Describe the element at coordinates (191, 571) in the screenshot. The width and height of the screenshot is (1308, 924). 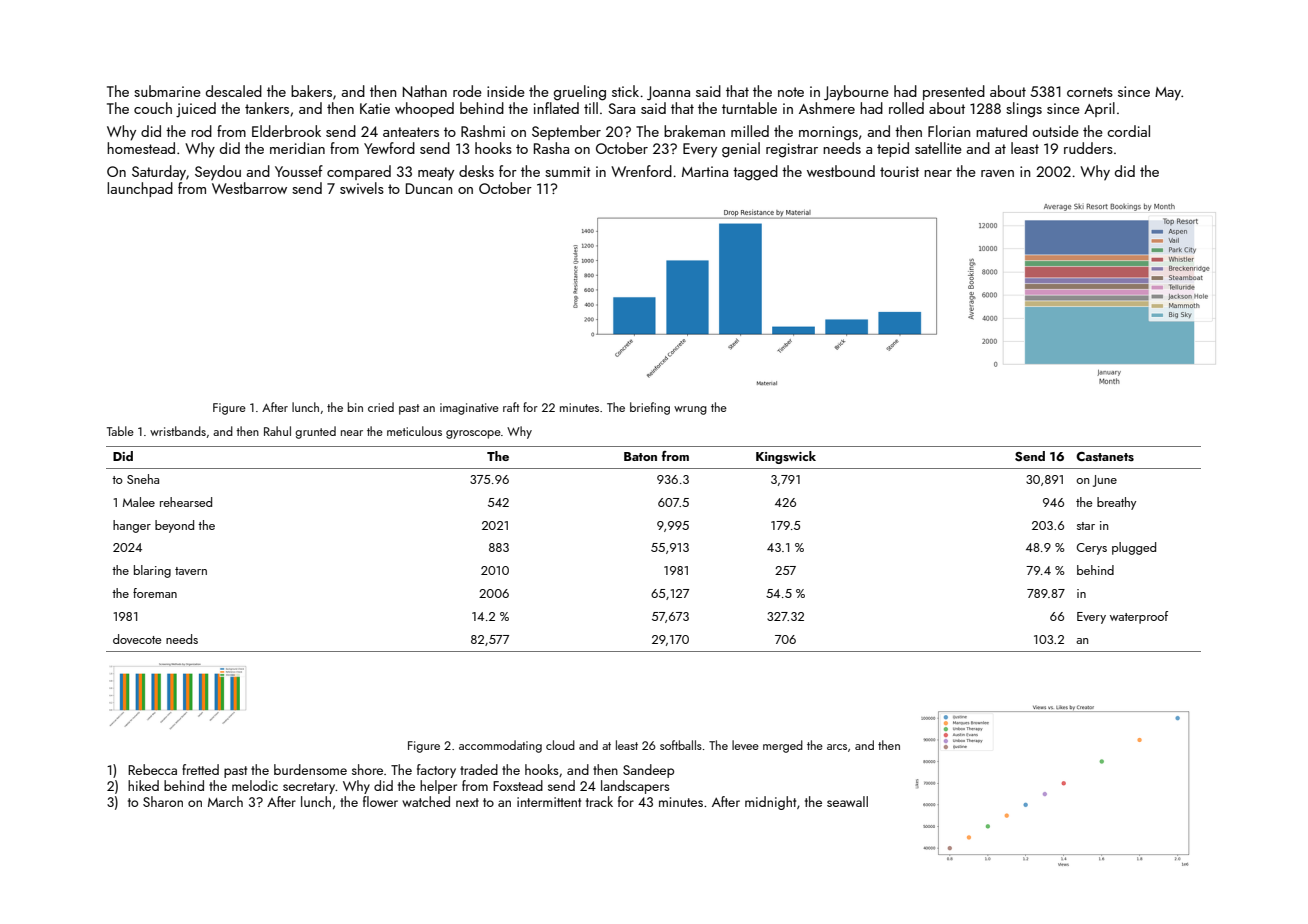
I see `tavern` at that location.
